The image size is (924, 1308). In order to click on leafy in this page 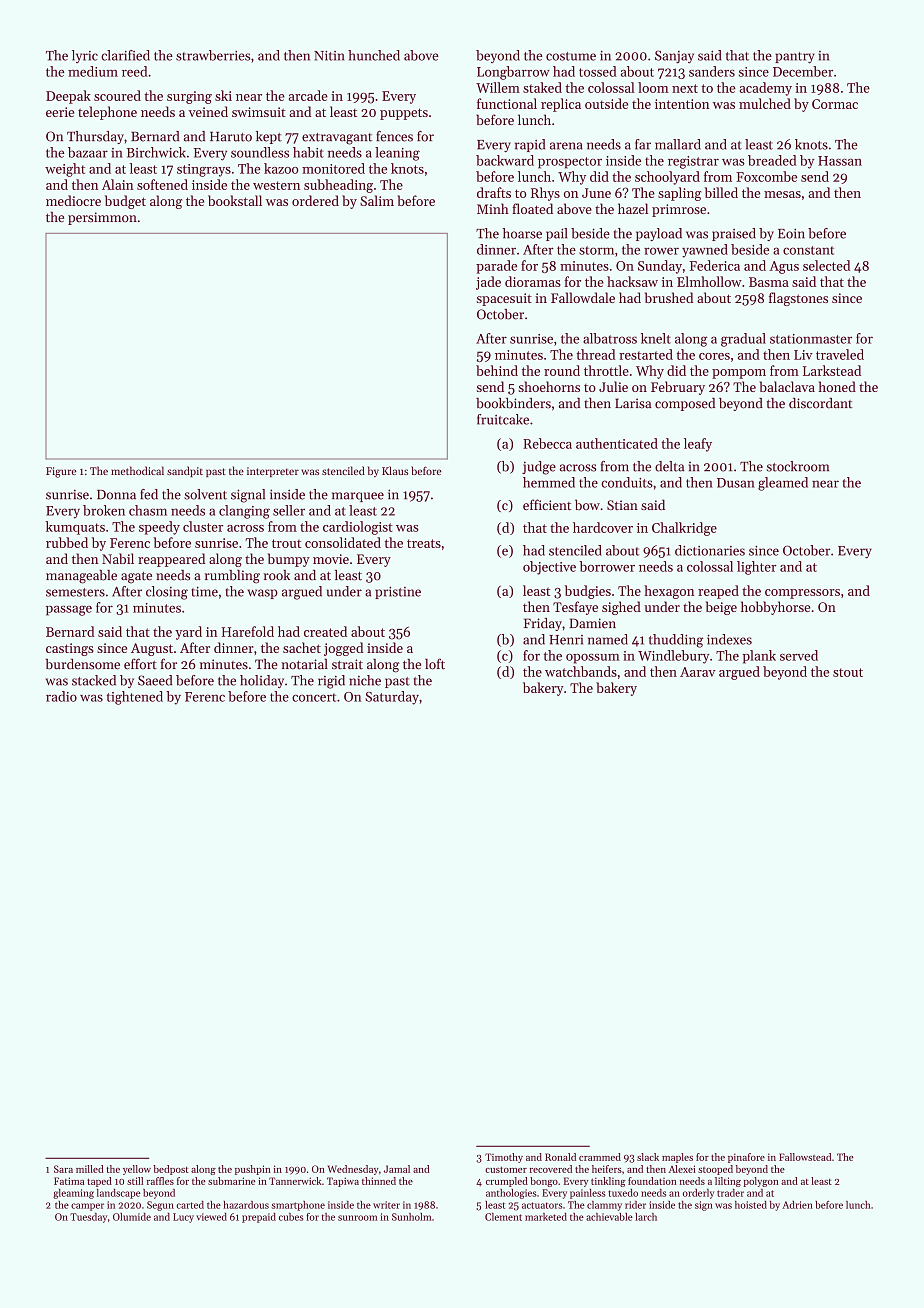, I will do `click(698, 445)`.
